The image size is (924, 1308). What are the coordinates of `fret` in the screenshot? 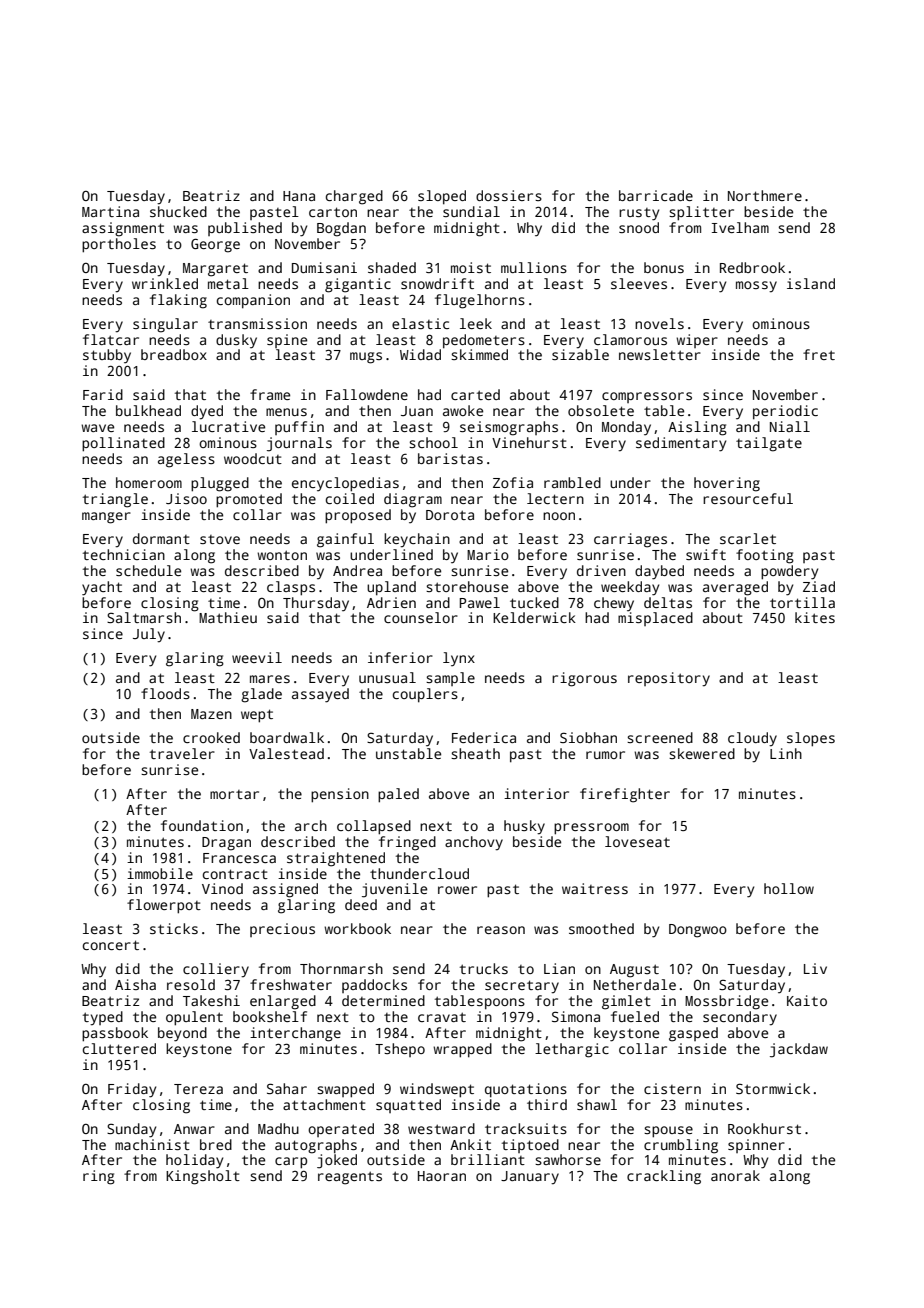 It's located at (819, 354).
